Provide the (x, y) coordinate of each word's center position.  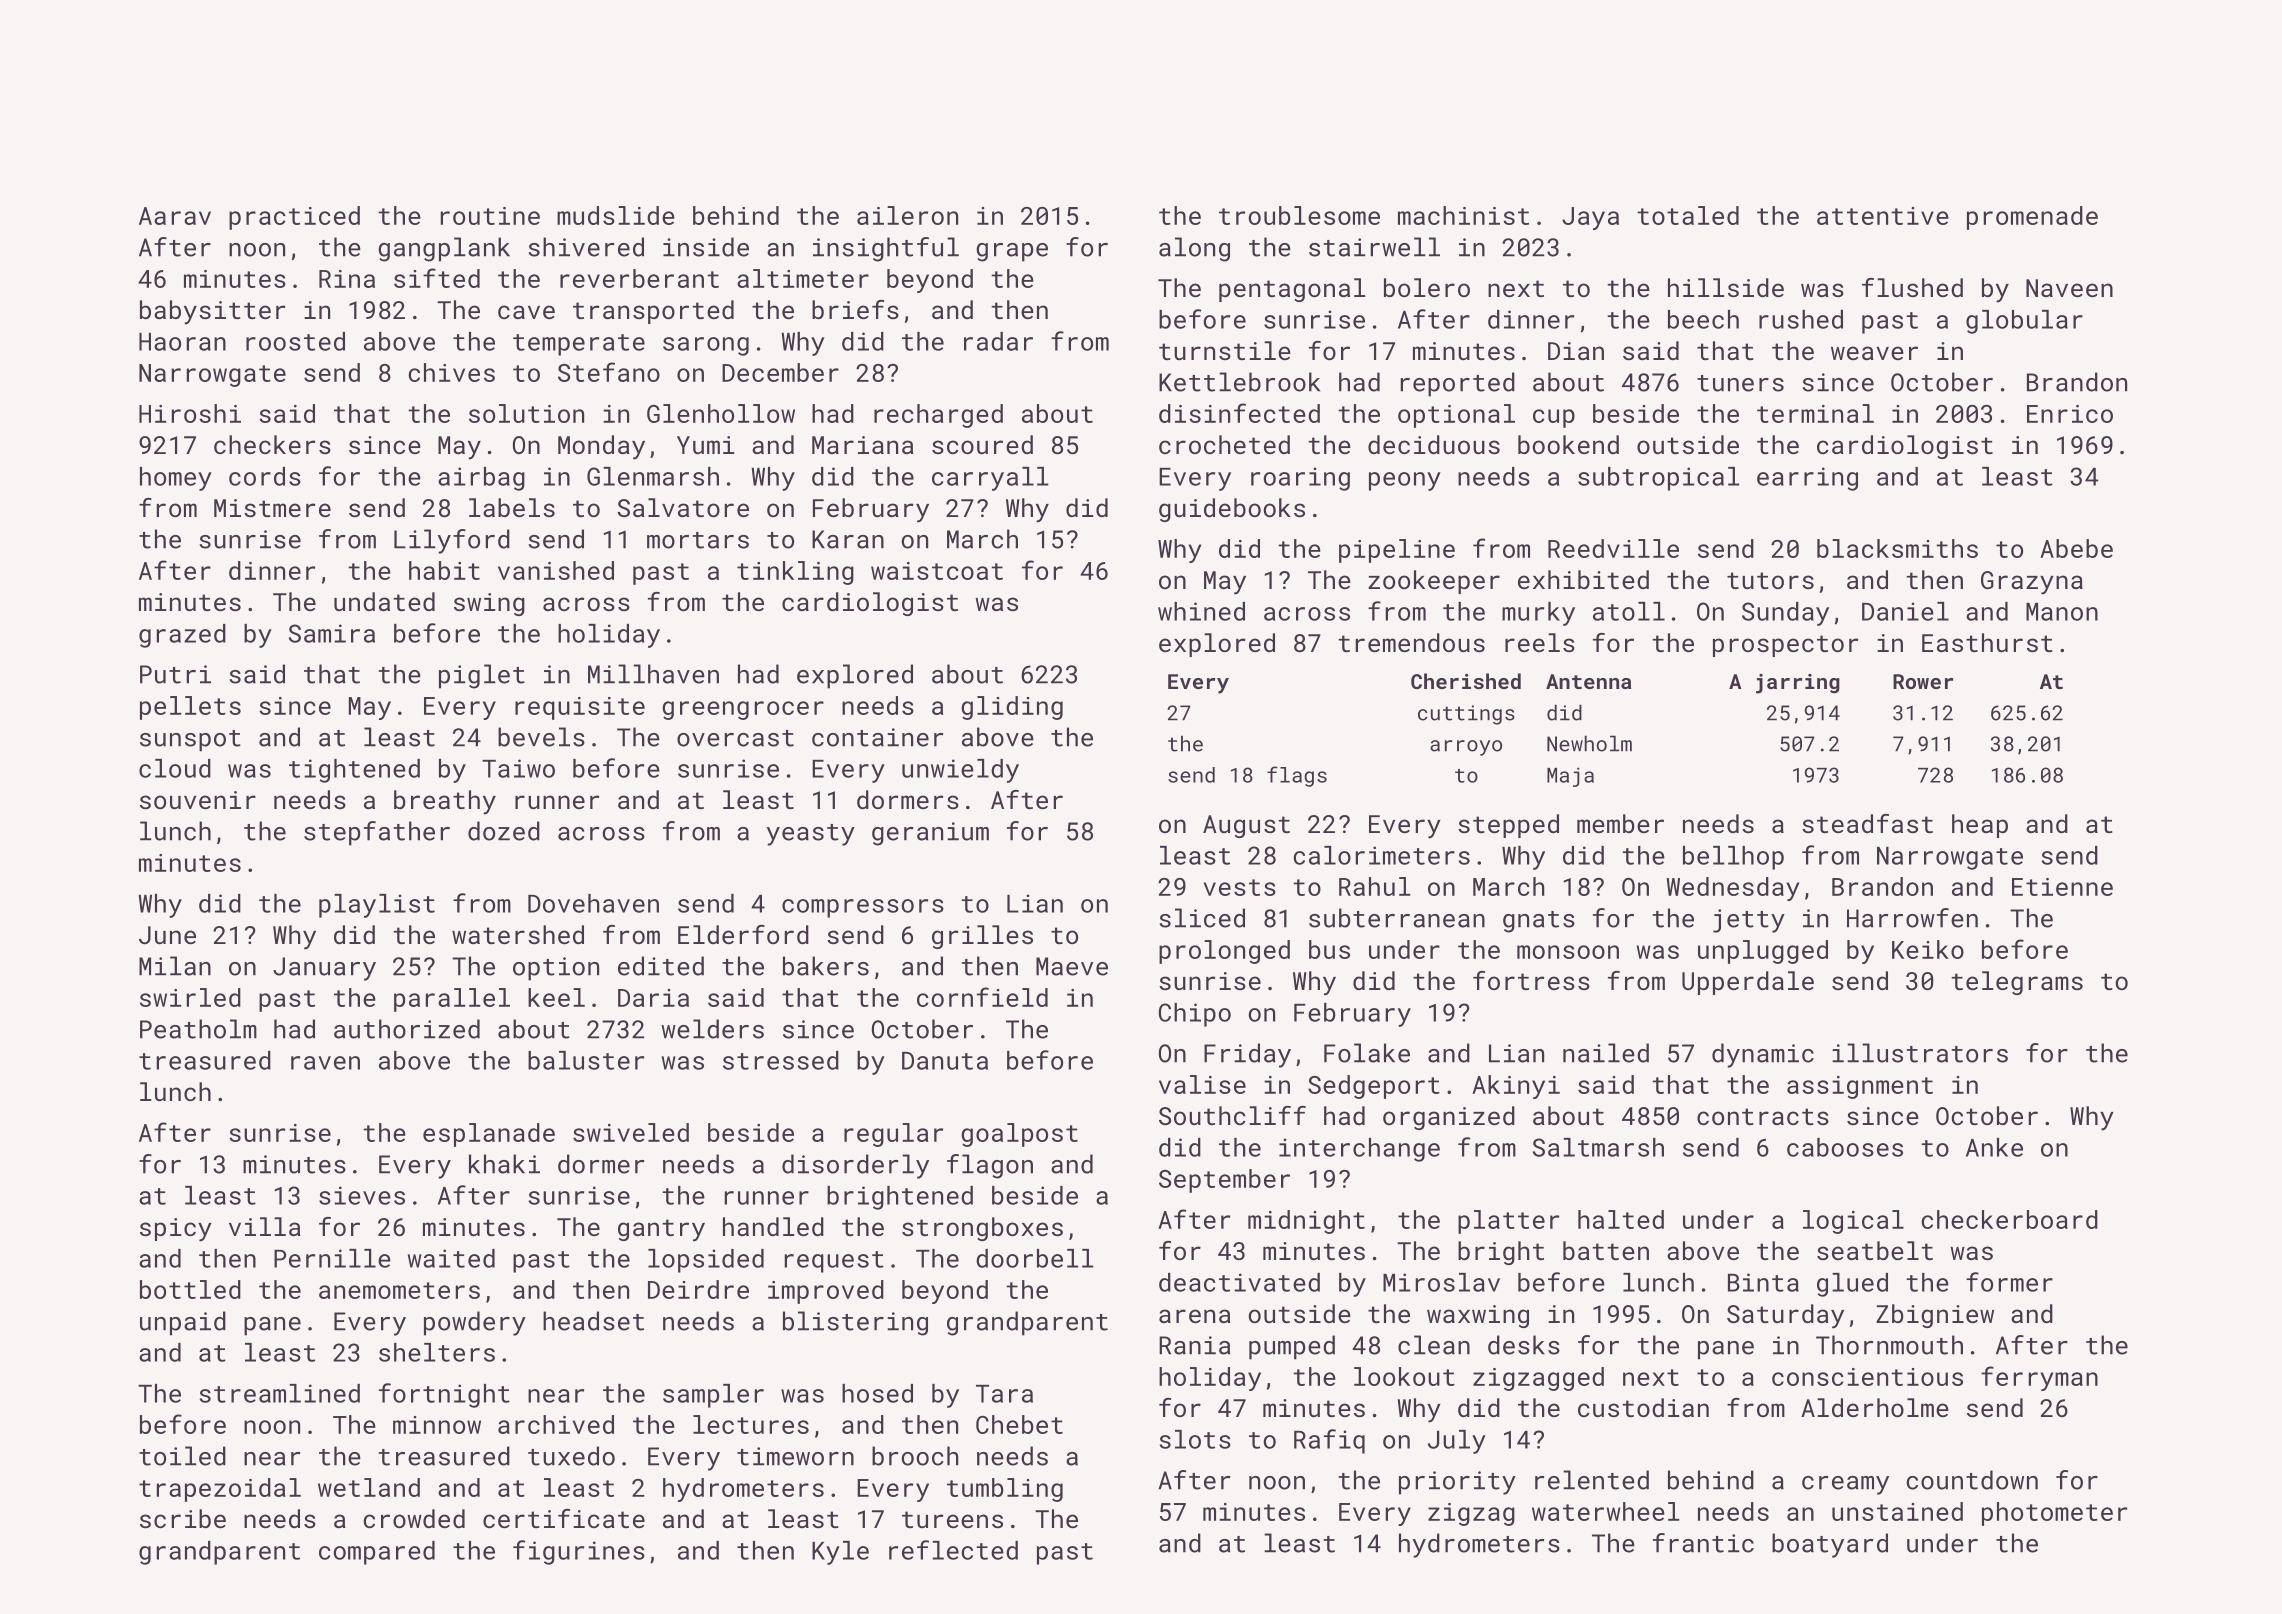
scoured (982, 444)
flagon (990, 1166)
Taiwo (518, 768)
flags (1297, 776)
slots (1195, 1439)
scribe (183, 1518)
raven (325, 1063)
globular (2024, 322)
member (1620, 823)
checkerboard (2009, 1219)
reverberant (639, 278)
